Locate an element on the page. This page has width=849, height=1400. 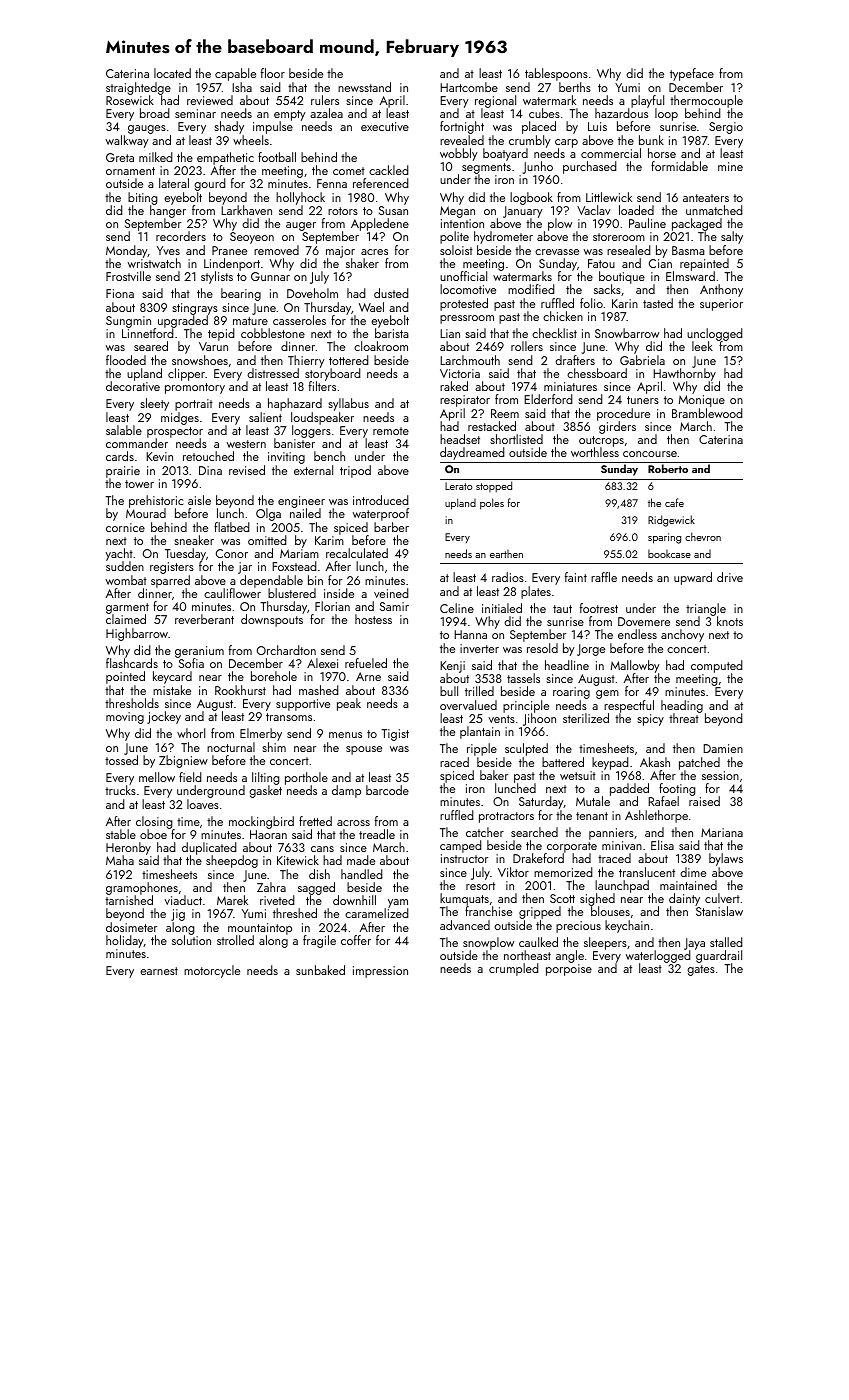
tuners is located at coordinates (643, 400).
